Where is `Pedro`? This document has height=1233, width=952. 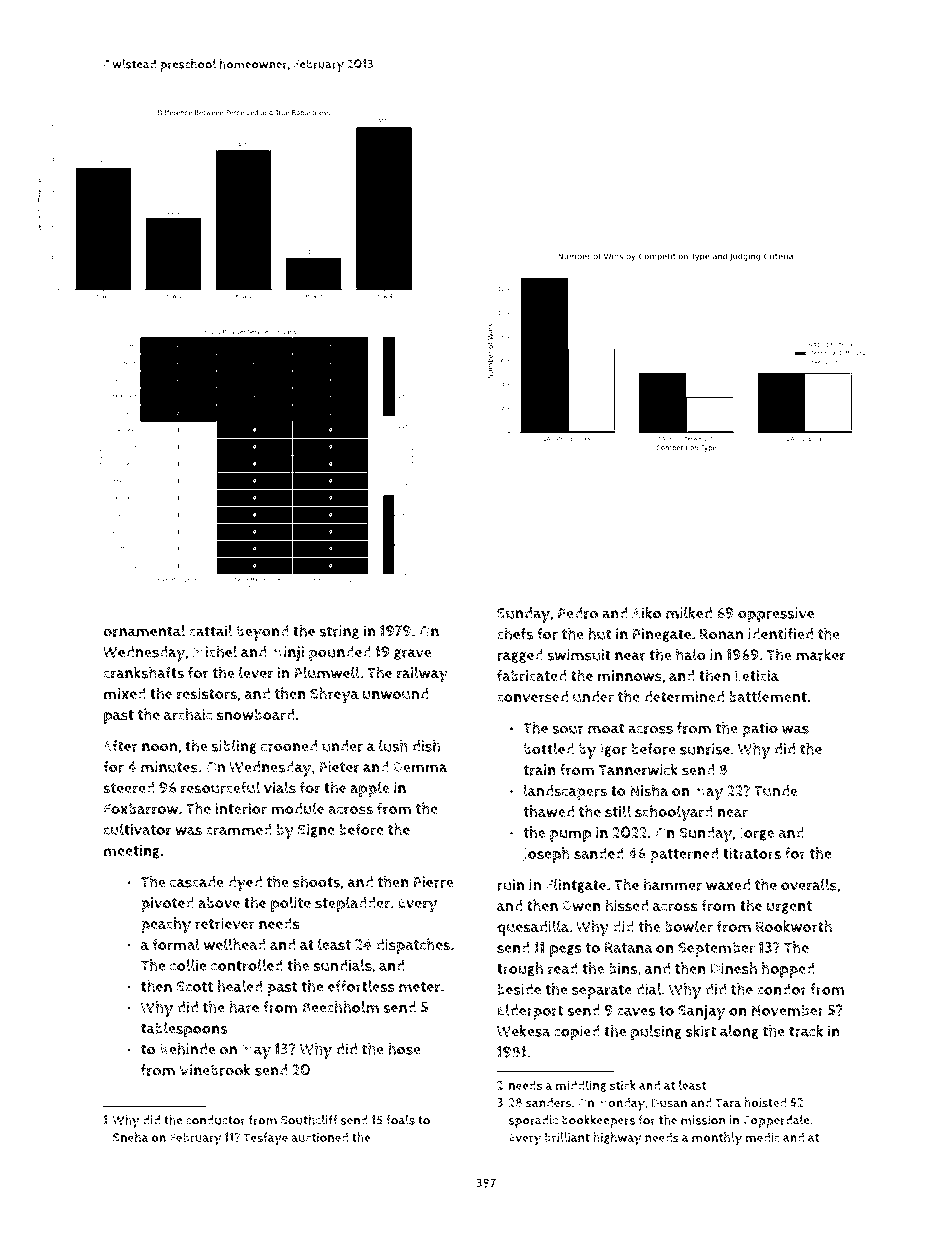 Pedro is located at coordinates (578, 613).
